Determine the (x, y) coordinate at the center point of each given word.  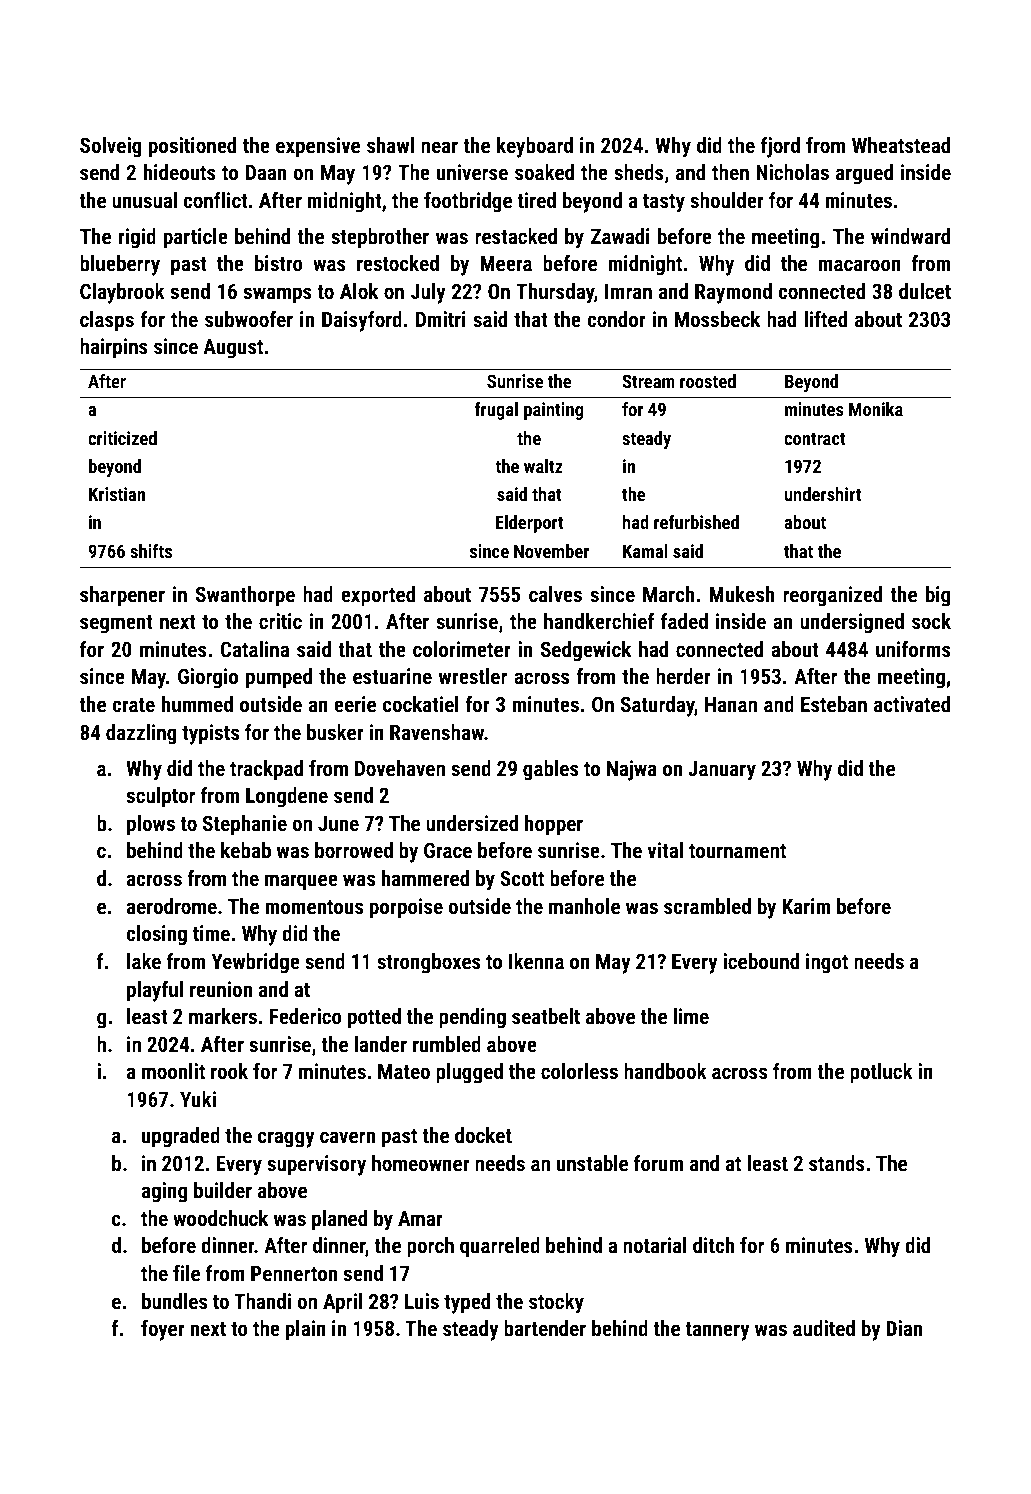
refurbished (696, 522)
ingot (827, 963)
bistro (279, 263)
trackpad (266, 770)
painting (553, 411)
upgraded (181, 1137)
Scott (522, 878)
